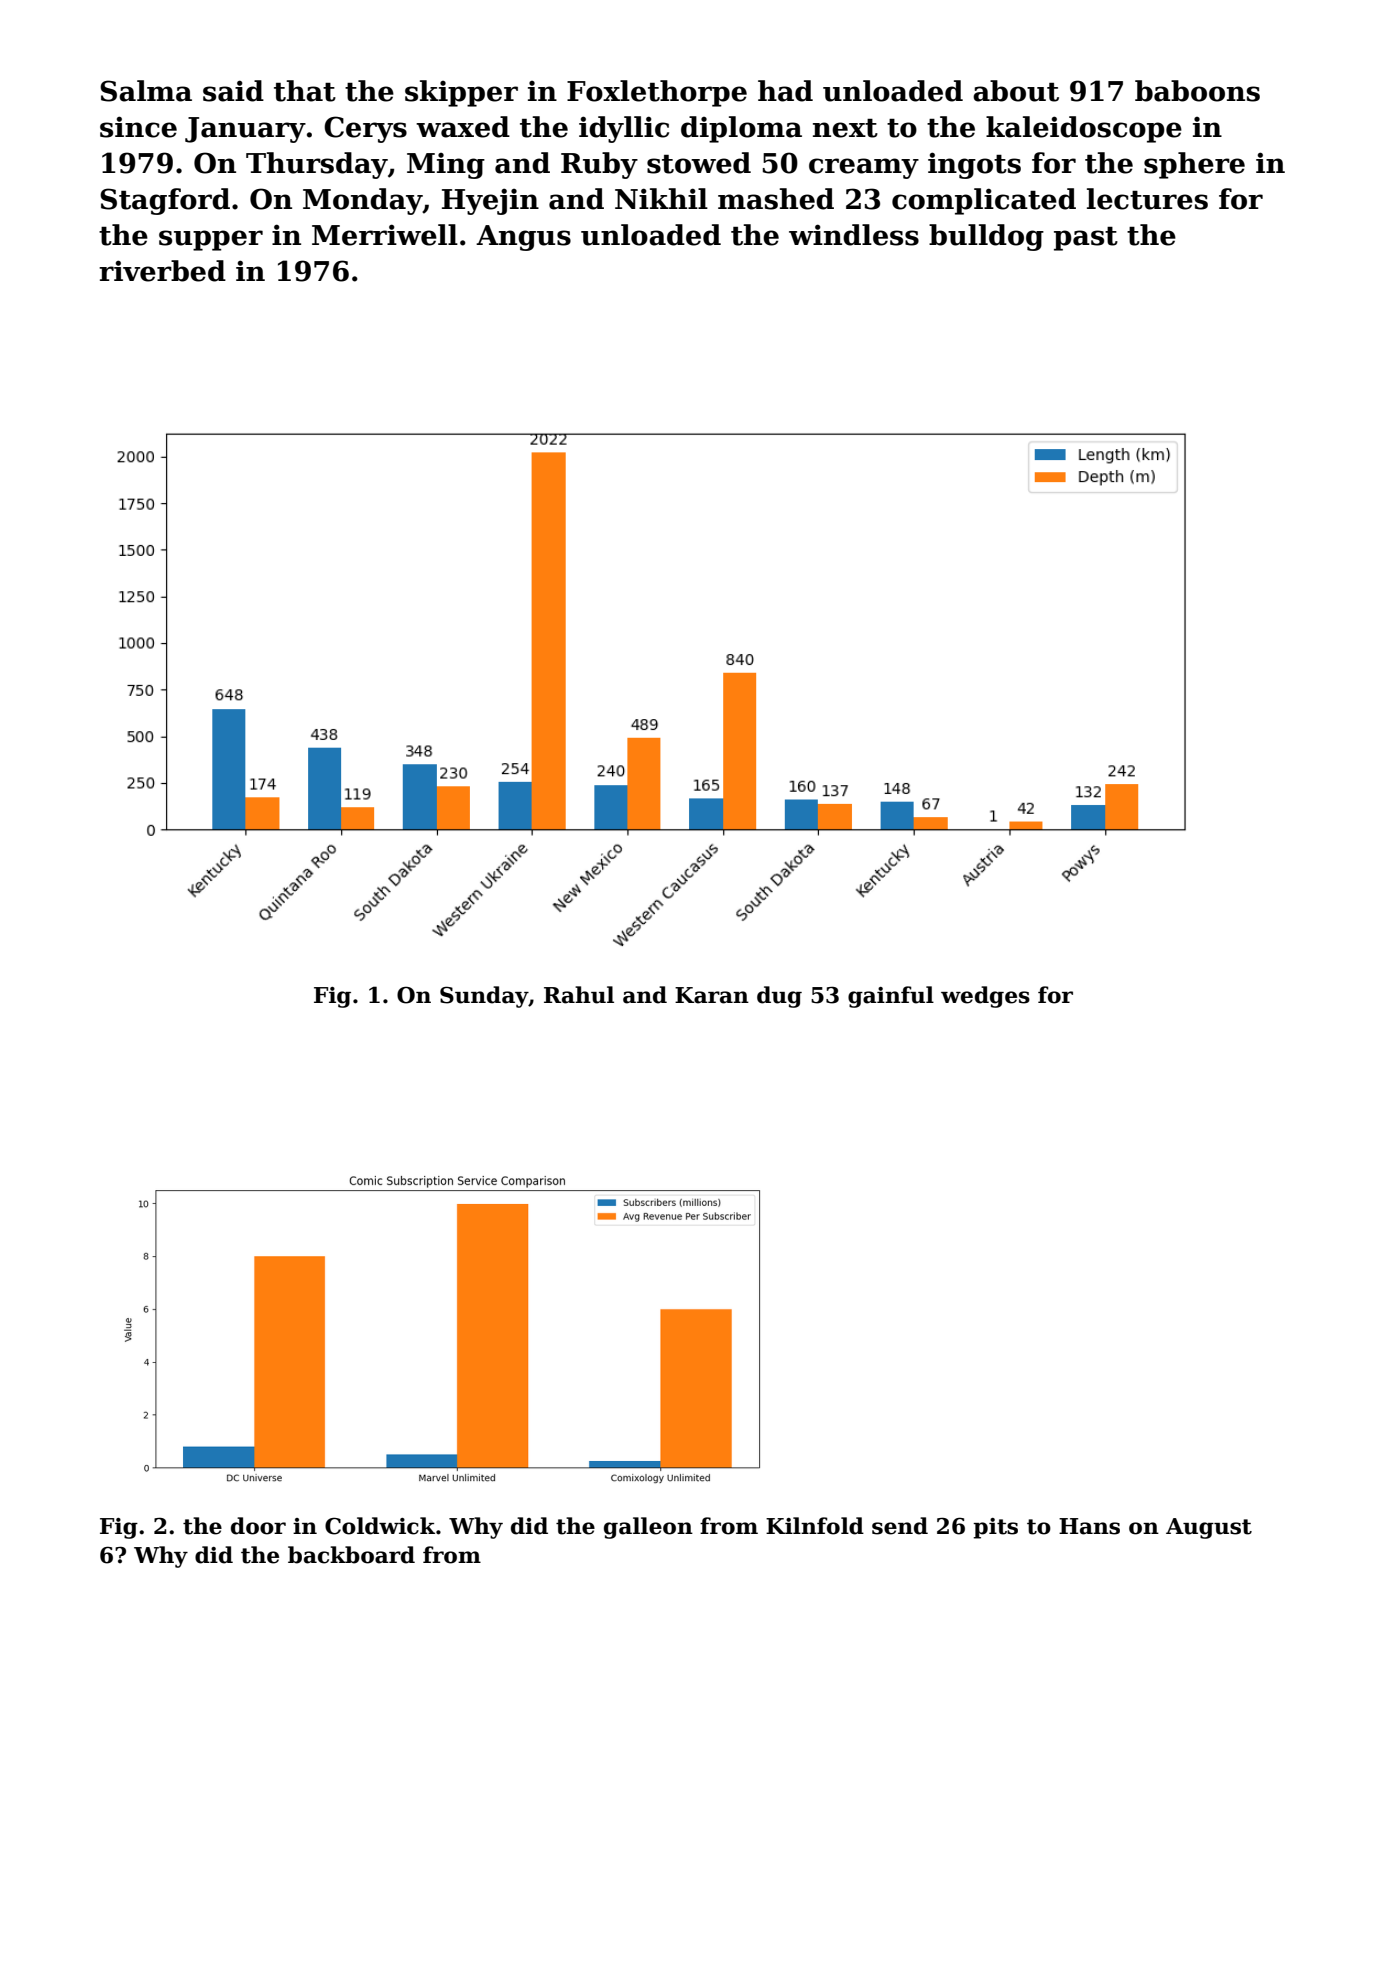 The width and height of the screenshot is (1386, 1969). I want to click on that, so click(305, 91).
